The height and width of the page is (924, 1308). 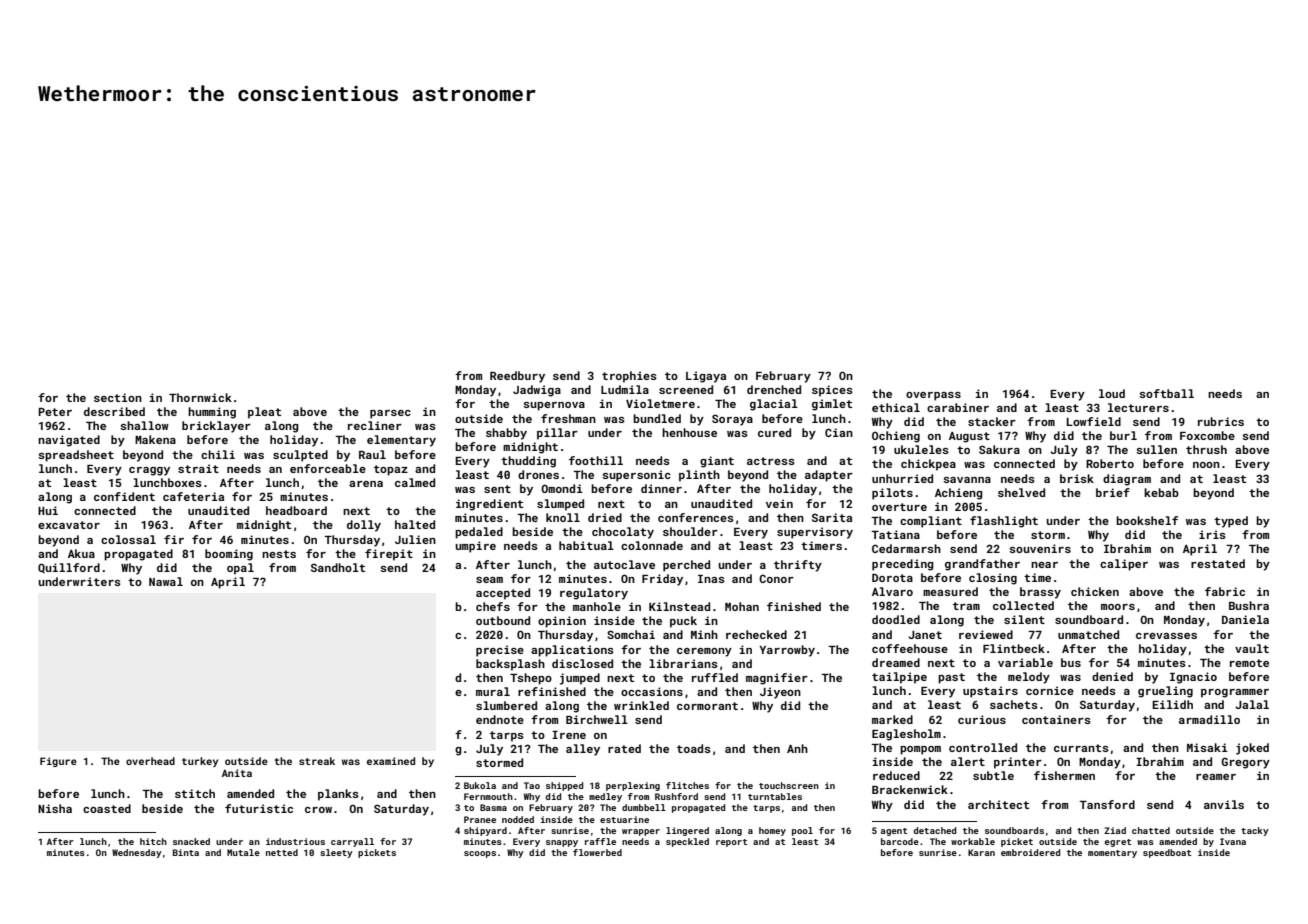 What do you see at coordinates (166, 581) in the page?
I see `Nawal` at bounding box center [166, 581].
